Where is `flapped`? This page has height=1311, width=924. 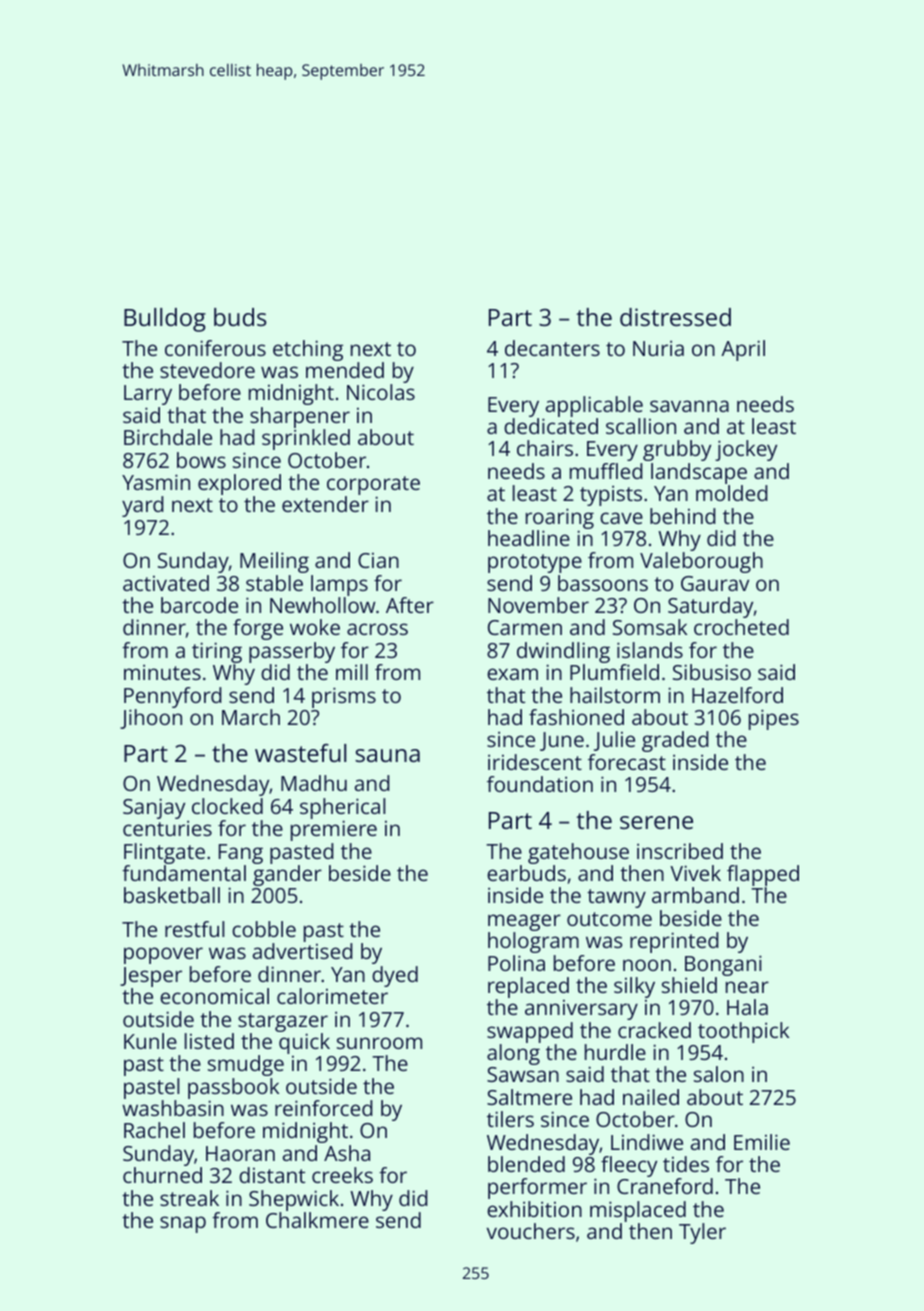
flapped is located at coordinates (763, 875).
